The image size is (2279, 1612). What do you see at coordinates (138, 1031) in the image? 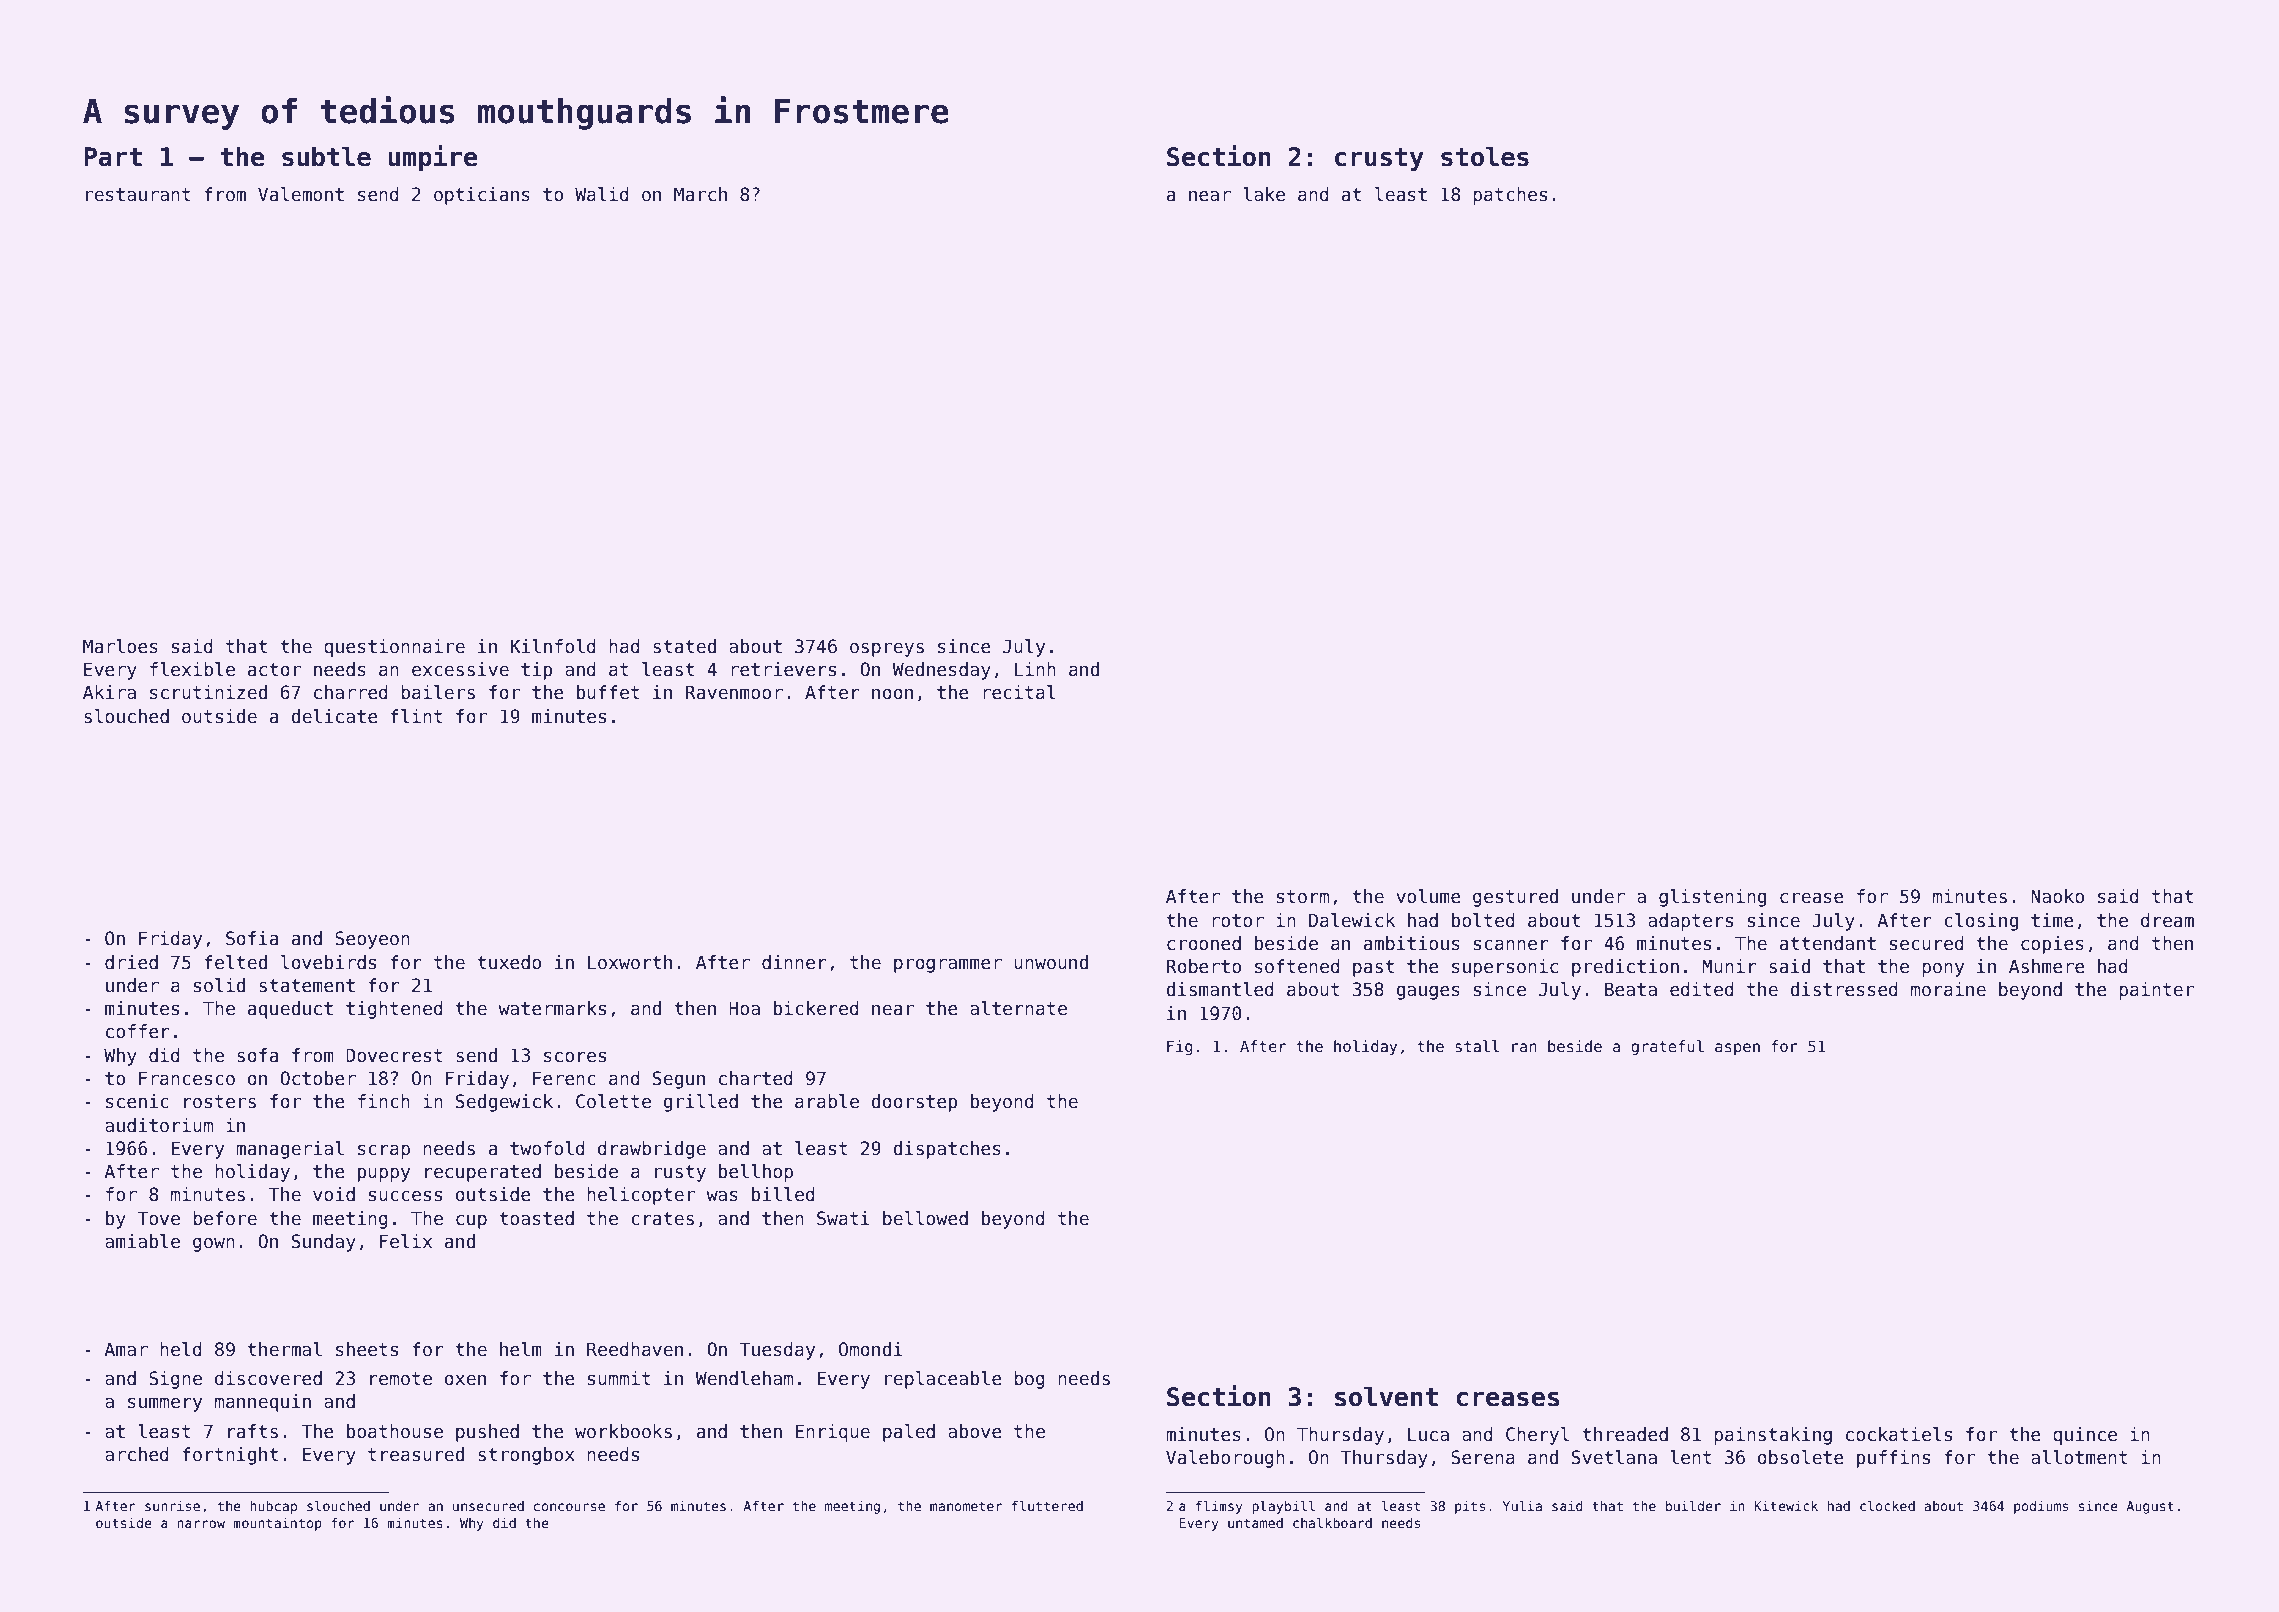
I see `coffer` at bounding box center [138, 1031].
